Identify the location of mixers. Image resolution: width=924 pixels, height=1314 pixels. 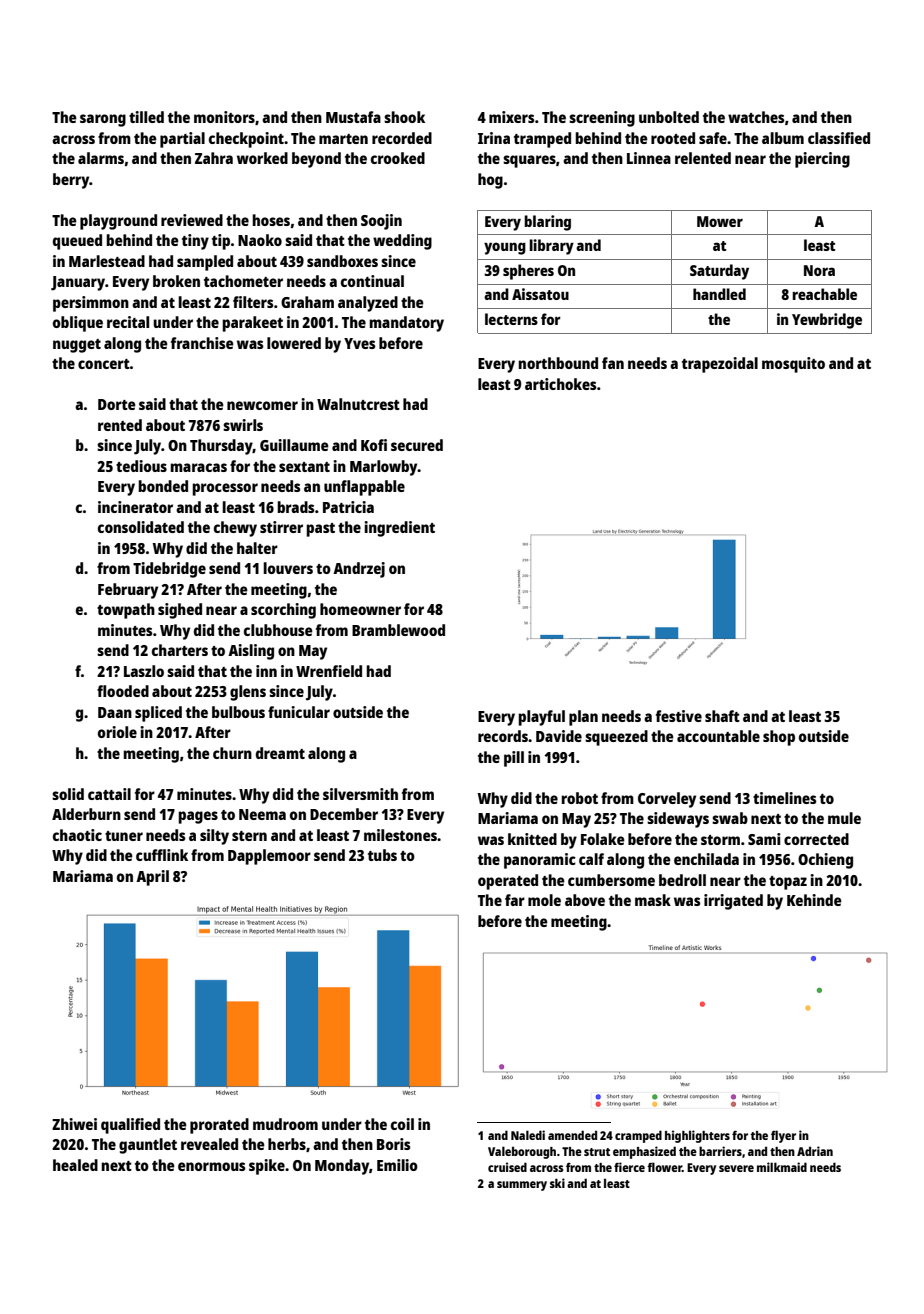
(512, 117).
